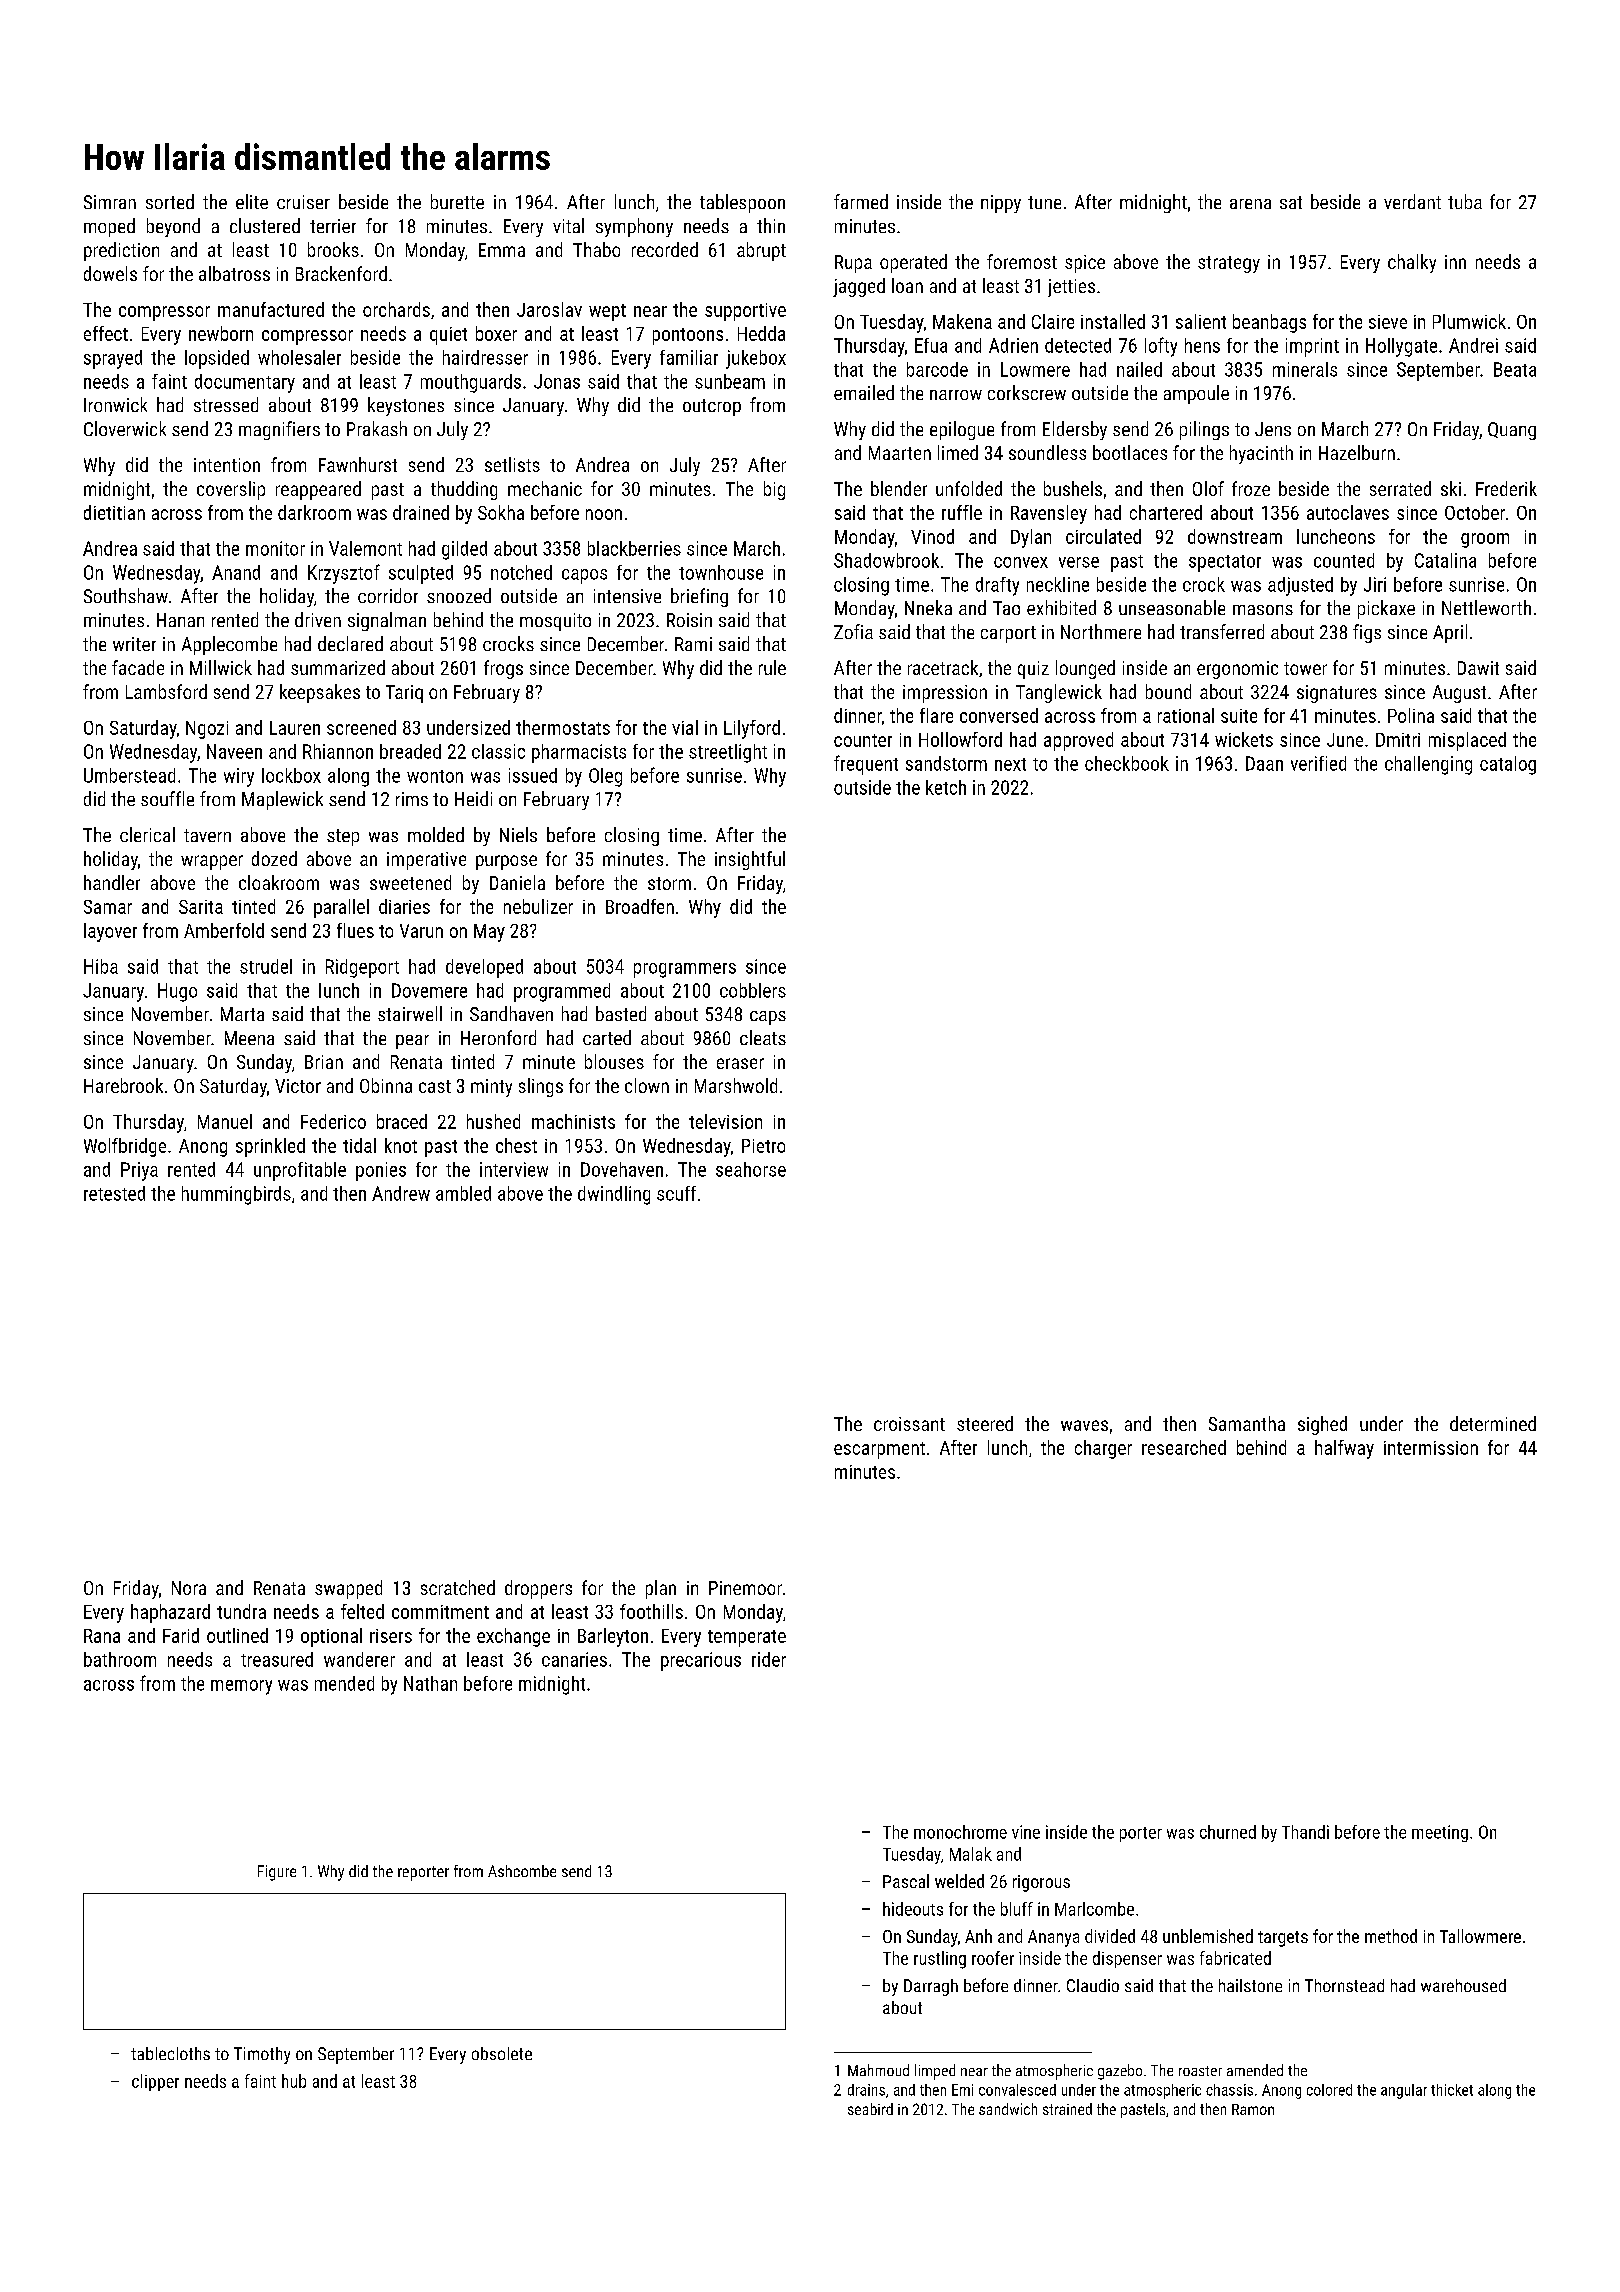  I want to click on writer, so click(134, 644).
